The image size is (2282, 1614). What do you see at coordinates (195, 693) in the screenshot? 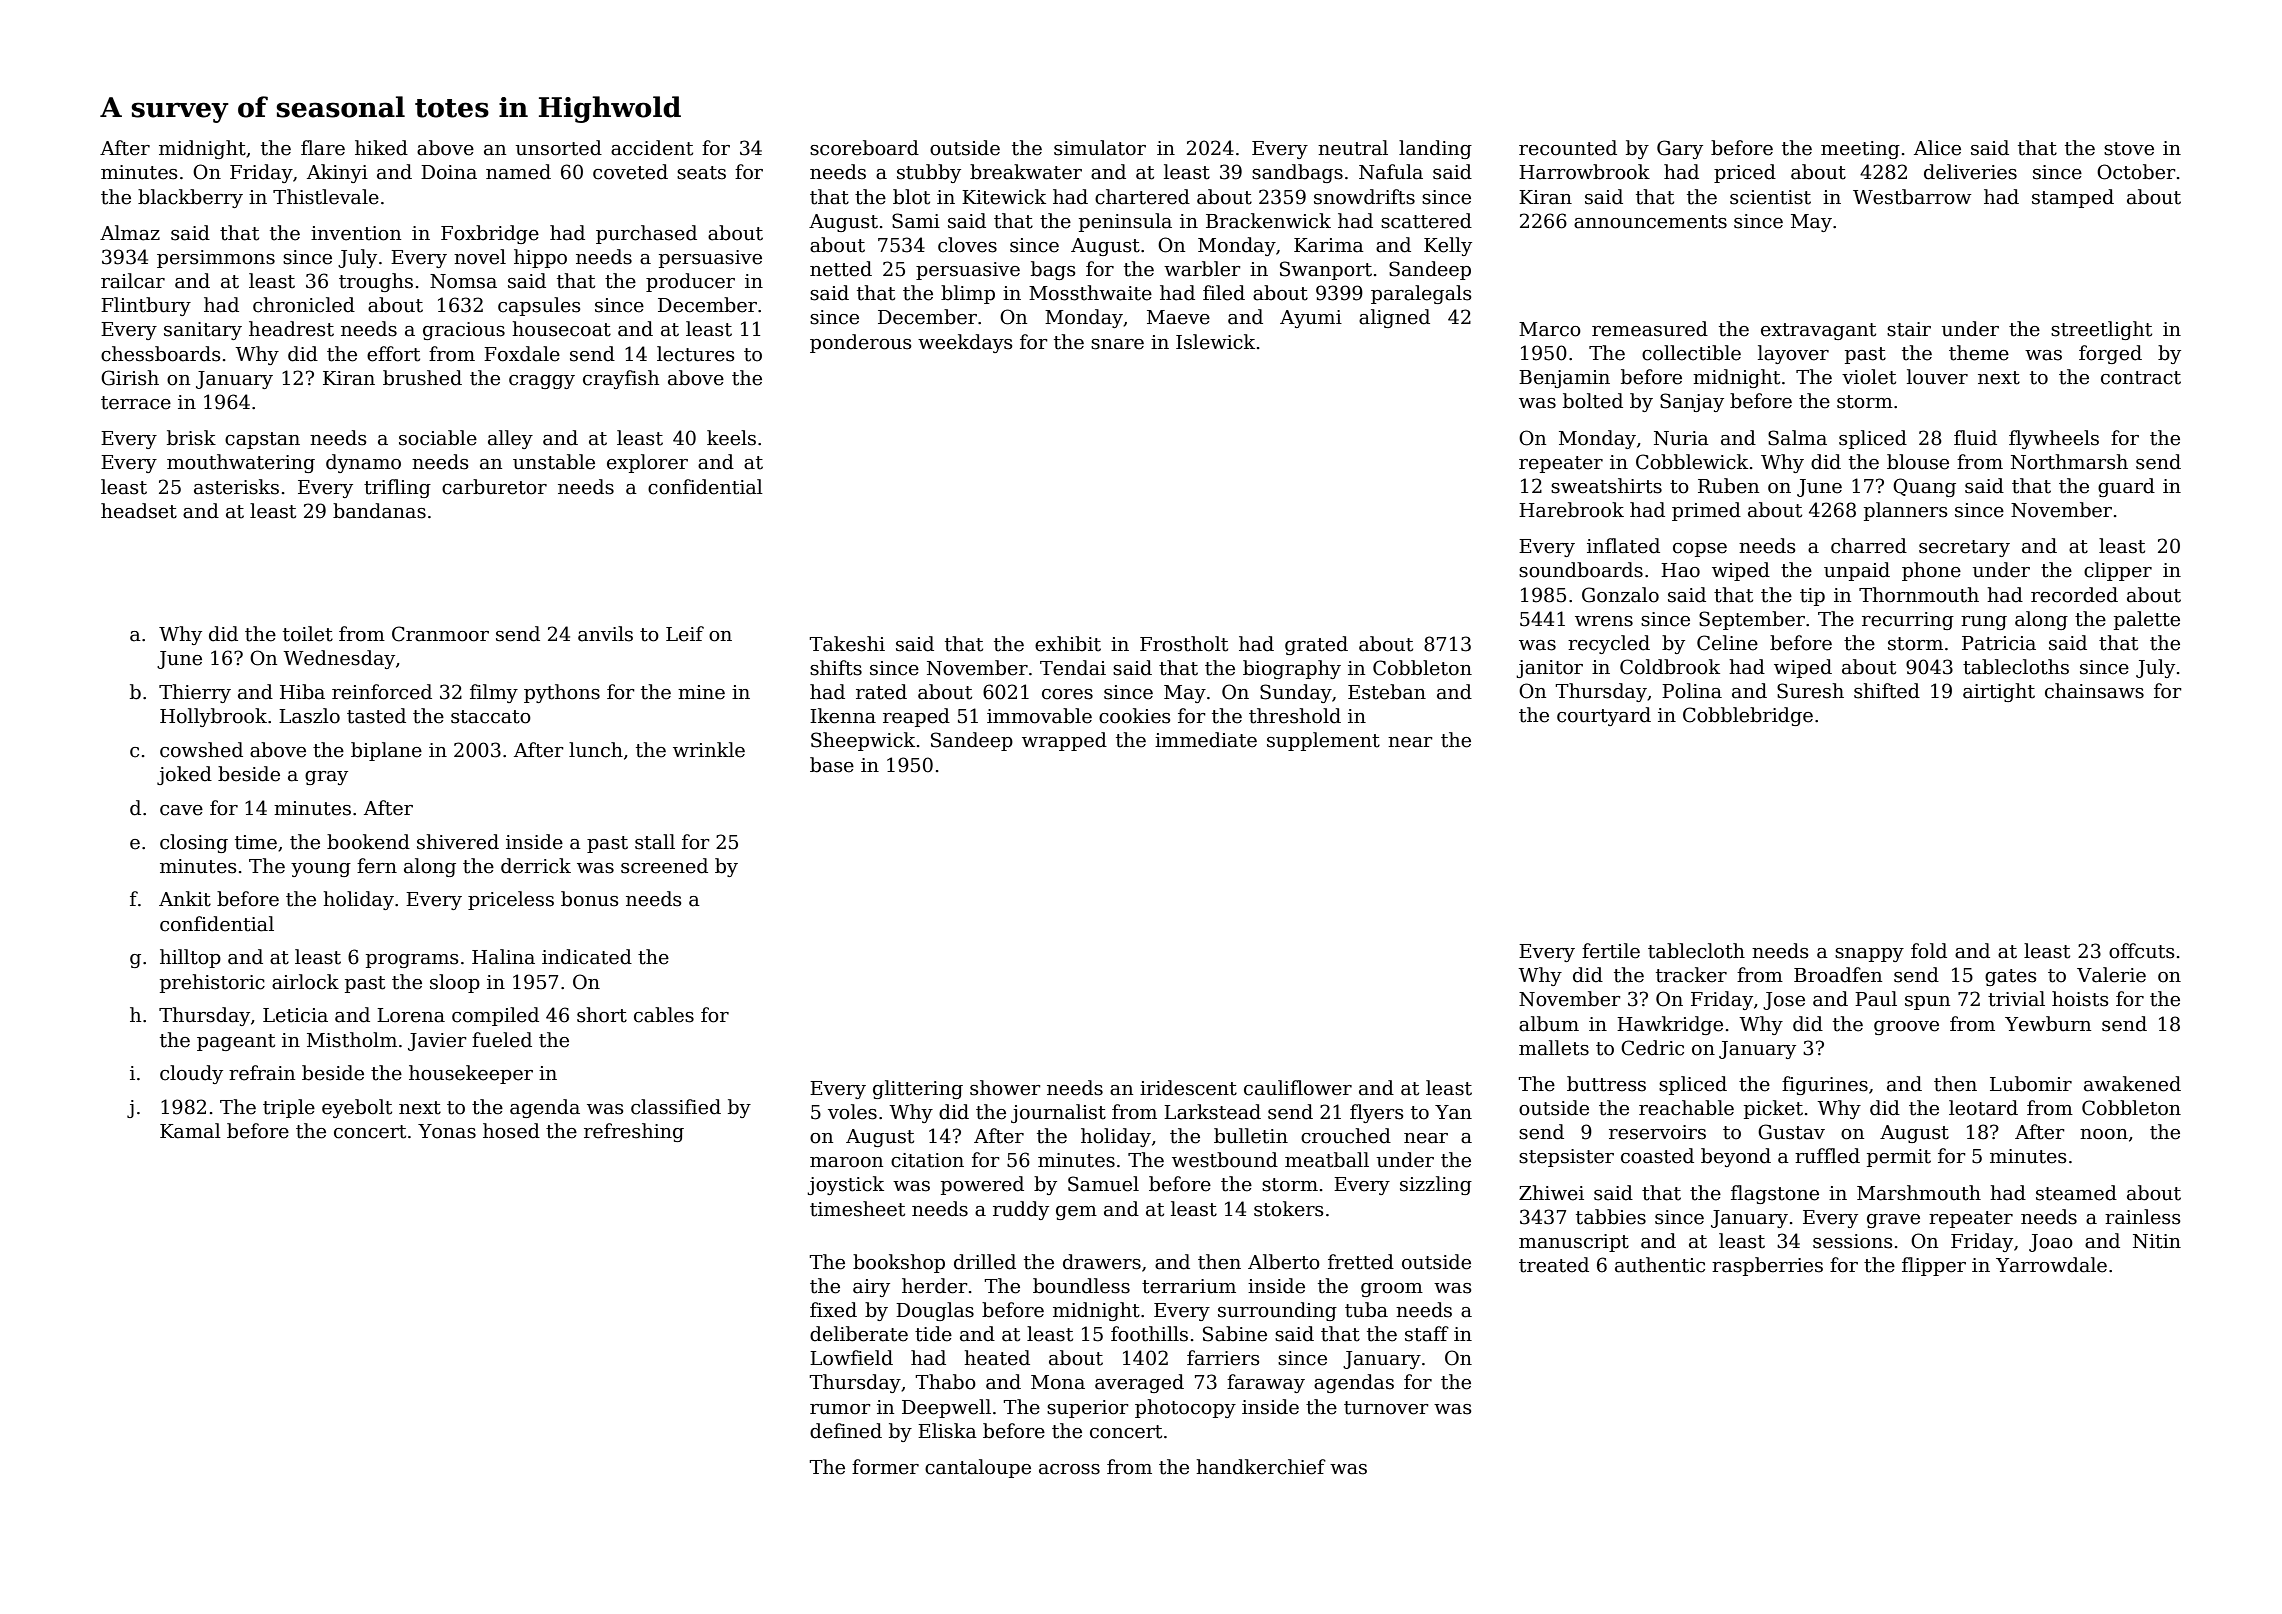
I see `Thierry` at bounding box center [195, 693].
